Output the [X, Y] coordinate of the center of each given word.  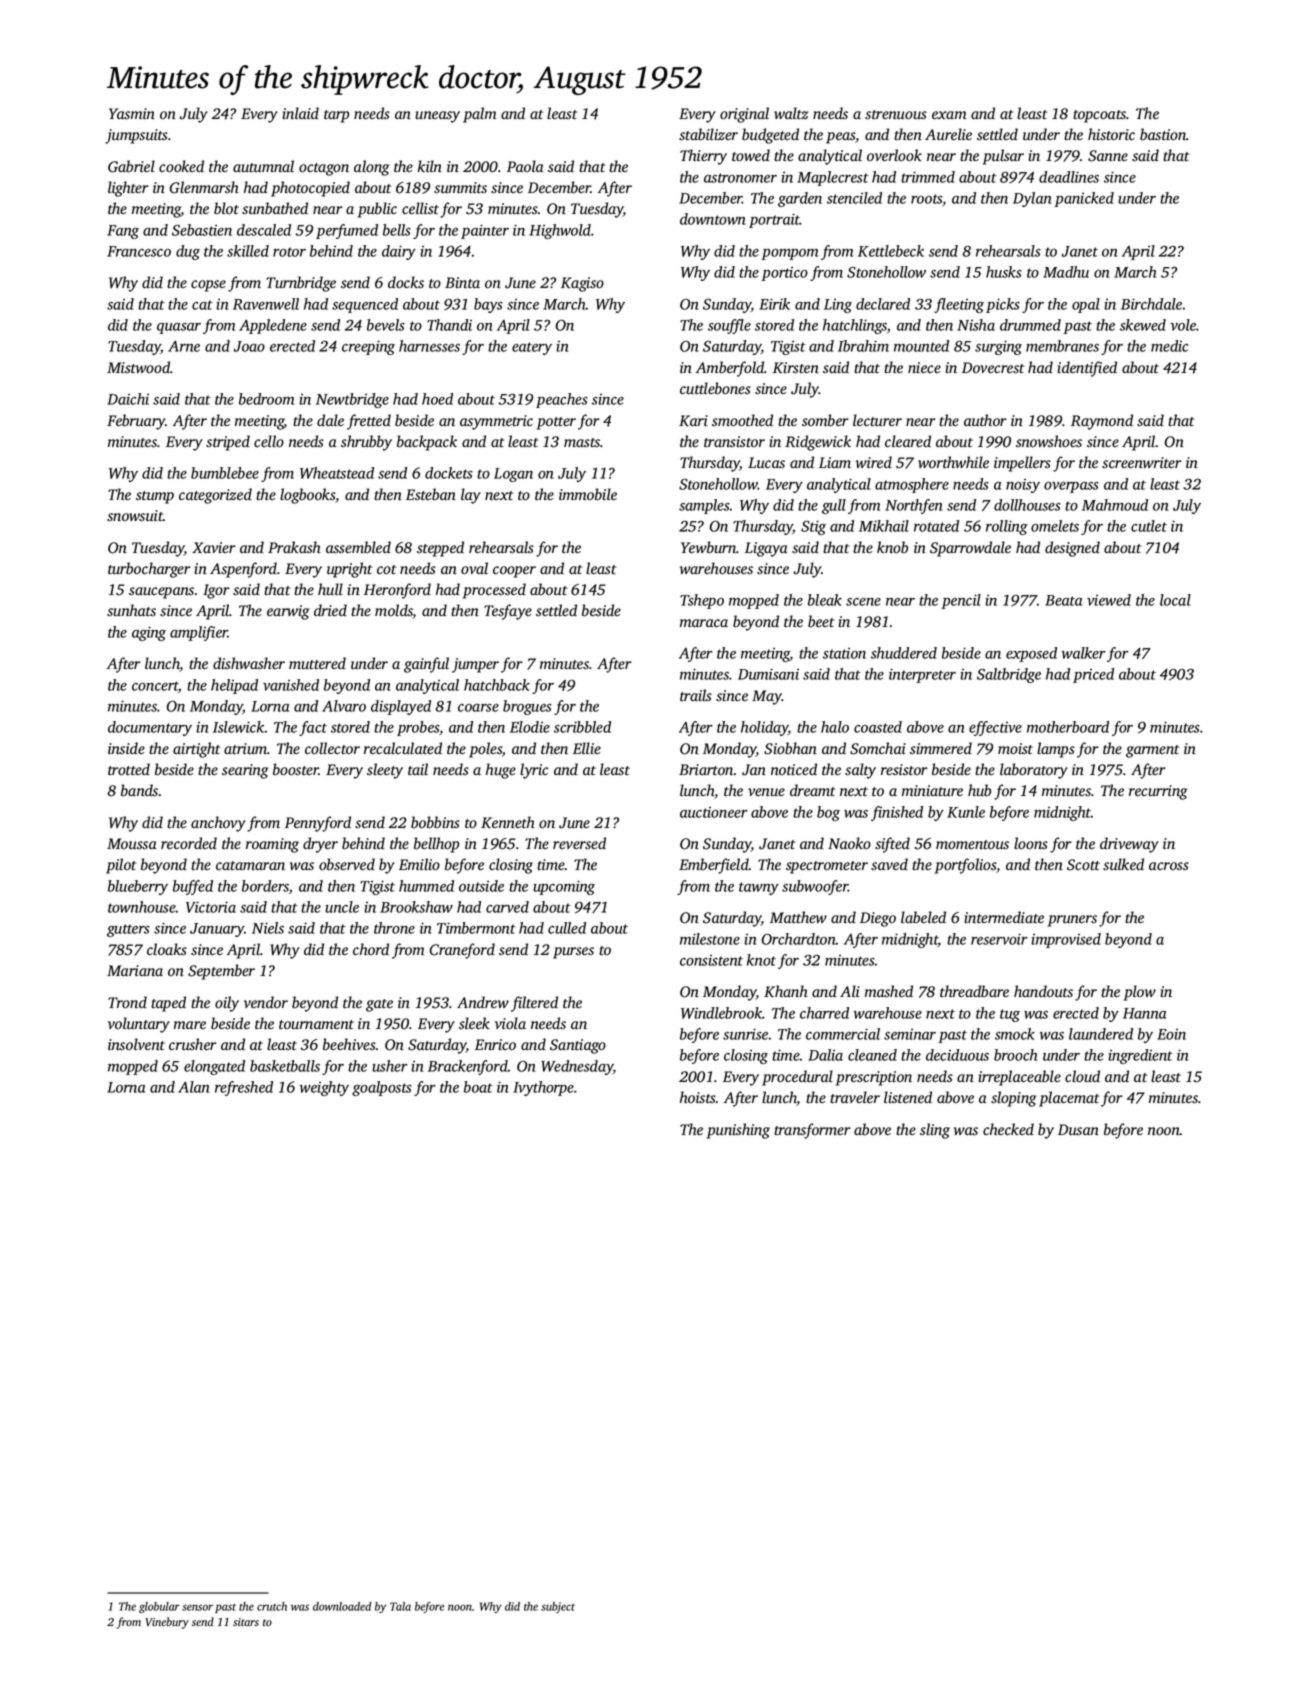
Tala [400, 1606]
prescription [874, 1078]
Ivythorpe [543, 1088]
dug [188, 252]
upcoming [564, 887]
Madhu [1066, 272]
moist [1015, 749]
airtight [196, 750]
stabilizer [708, 134]
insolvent [136, 1044]
